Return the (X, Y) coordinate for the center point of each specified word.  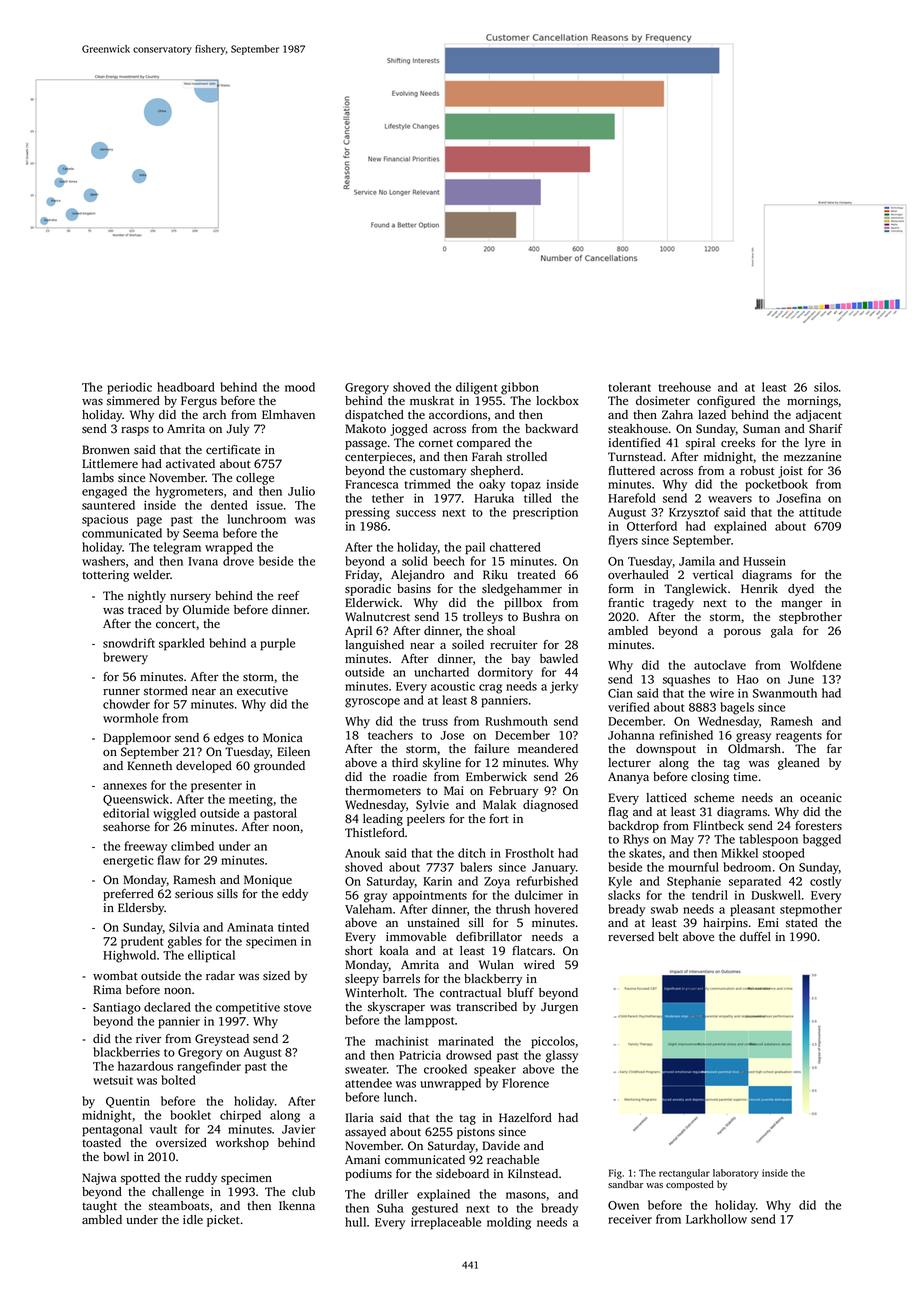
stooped (784, 854)
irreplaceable (446, 1223)
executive (262, 690)
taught (99, 1207)
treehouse (684, 387)
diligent (477, 388)
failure (491, 748)
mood (300, 387)
